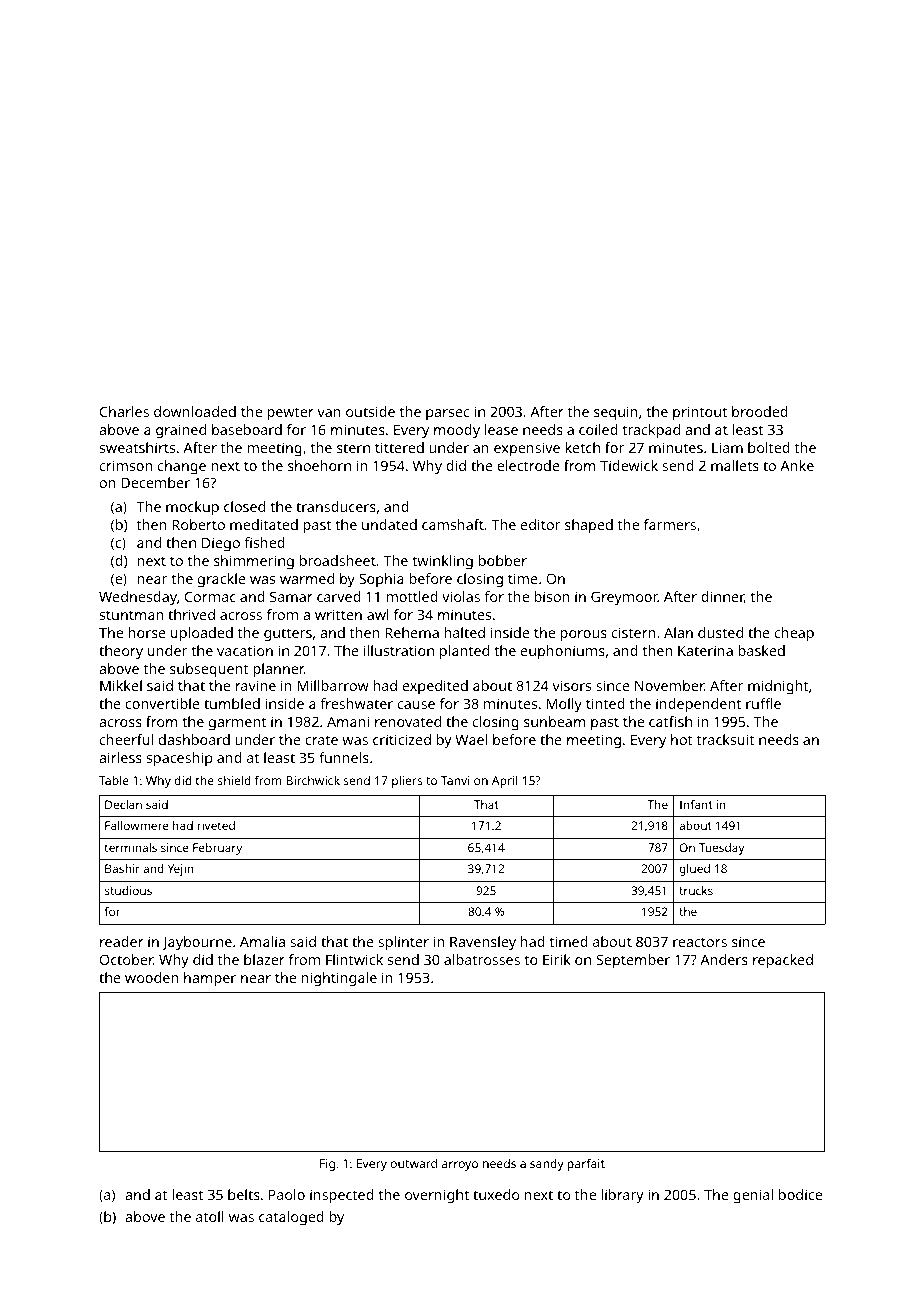  What do you see at coordinates (262, 941) in the page?
I see `Amalia` at bounding box center [262, 941].
